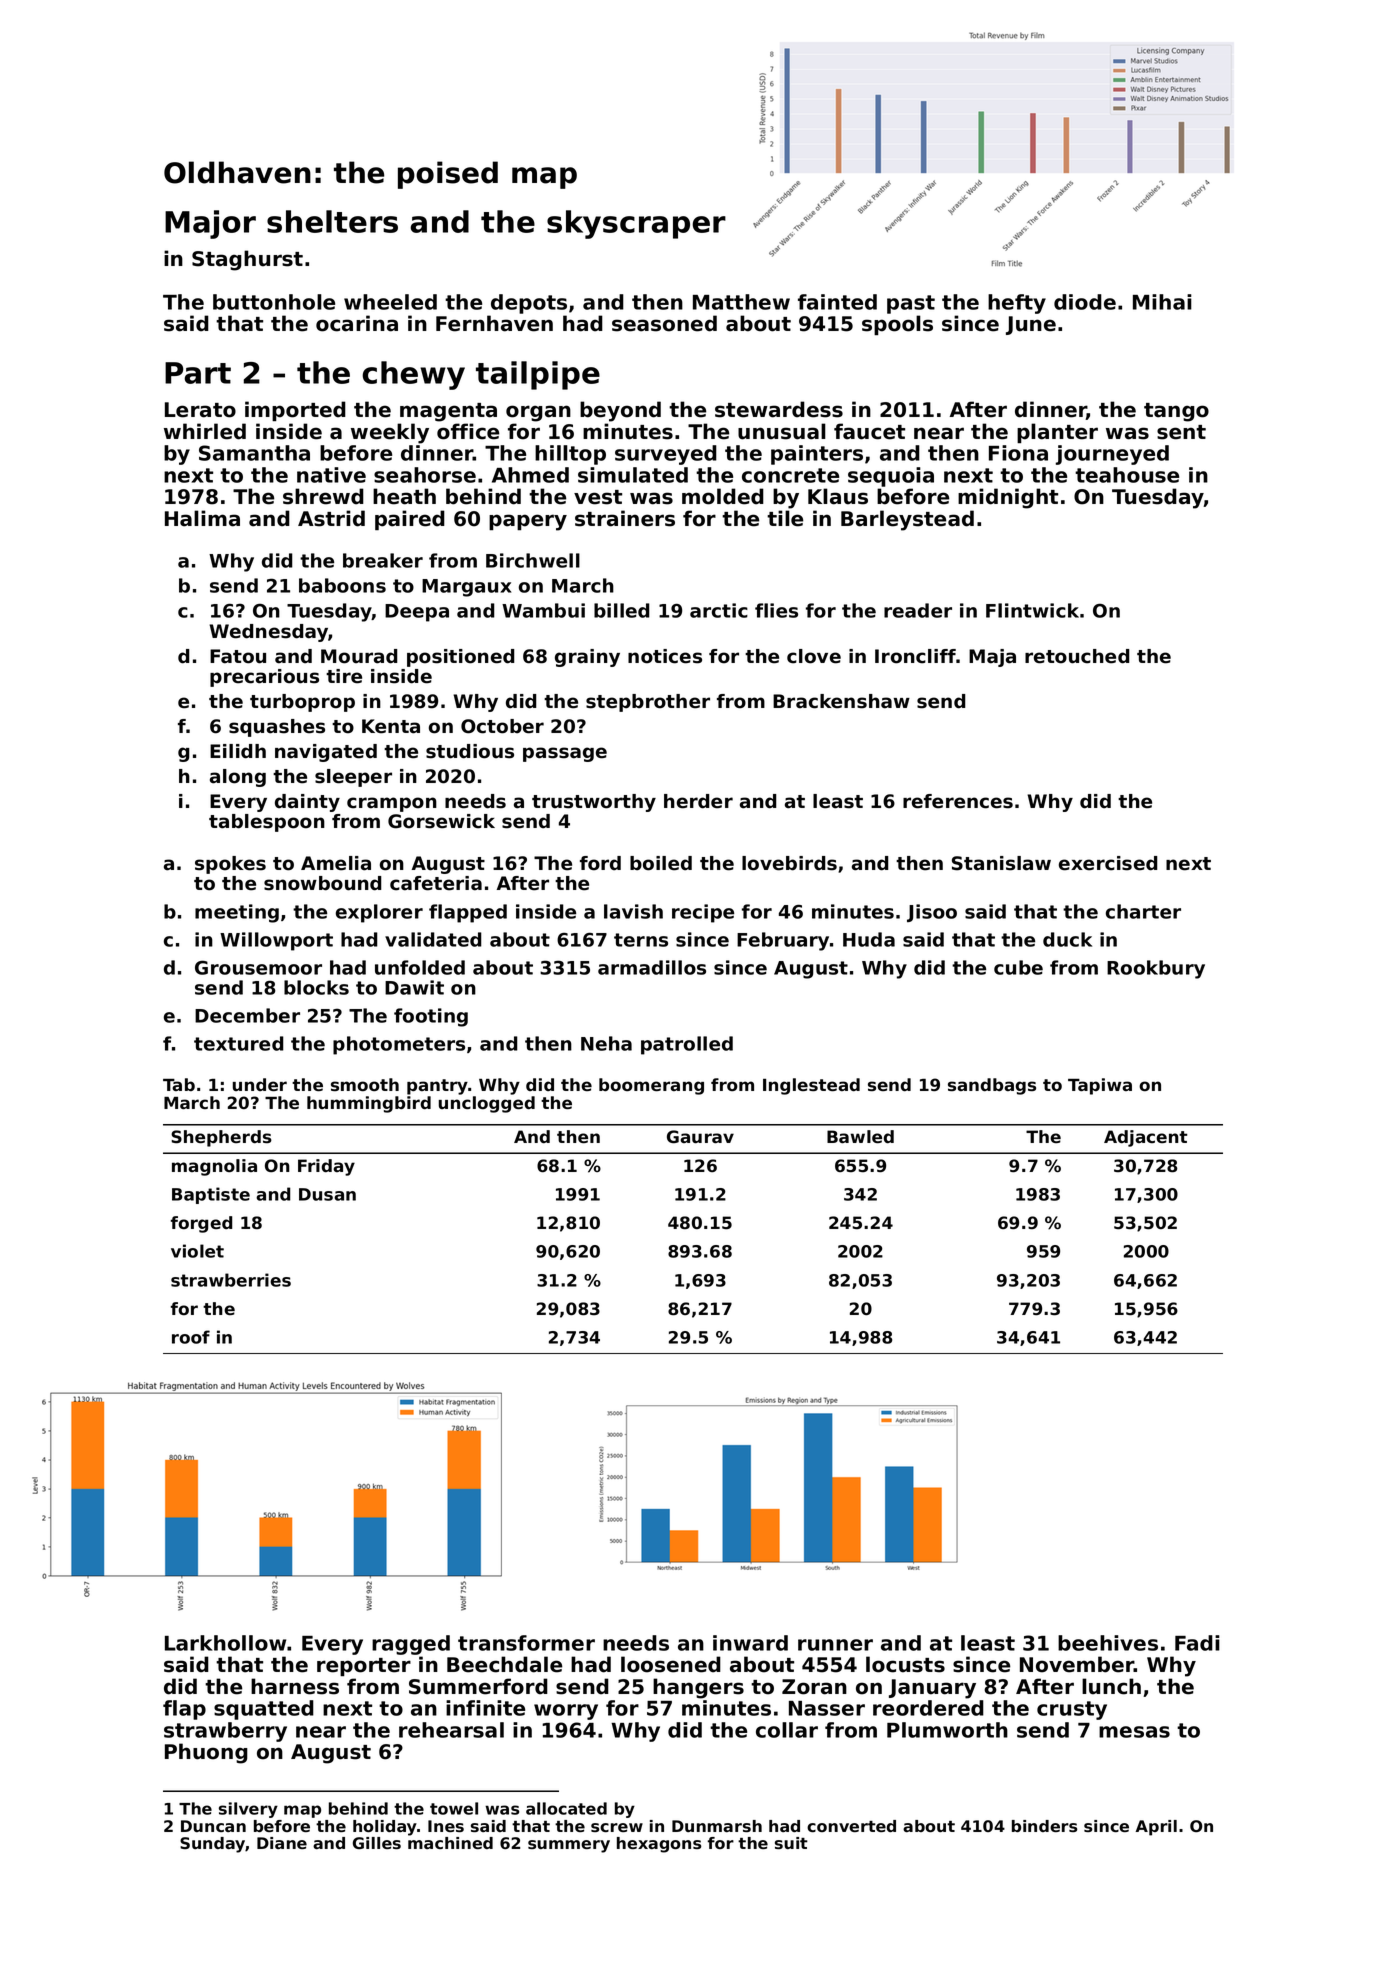 The image size is (1386, 1969). What do you see at coordinates (385, 1828) in the screenshot?
I see `holiday` at bounding box center [385, 1828].
